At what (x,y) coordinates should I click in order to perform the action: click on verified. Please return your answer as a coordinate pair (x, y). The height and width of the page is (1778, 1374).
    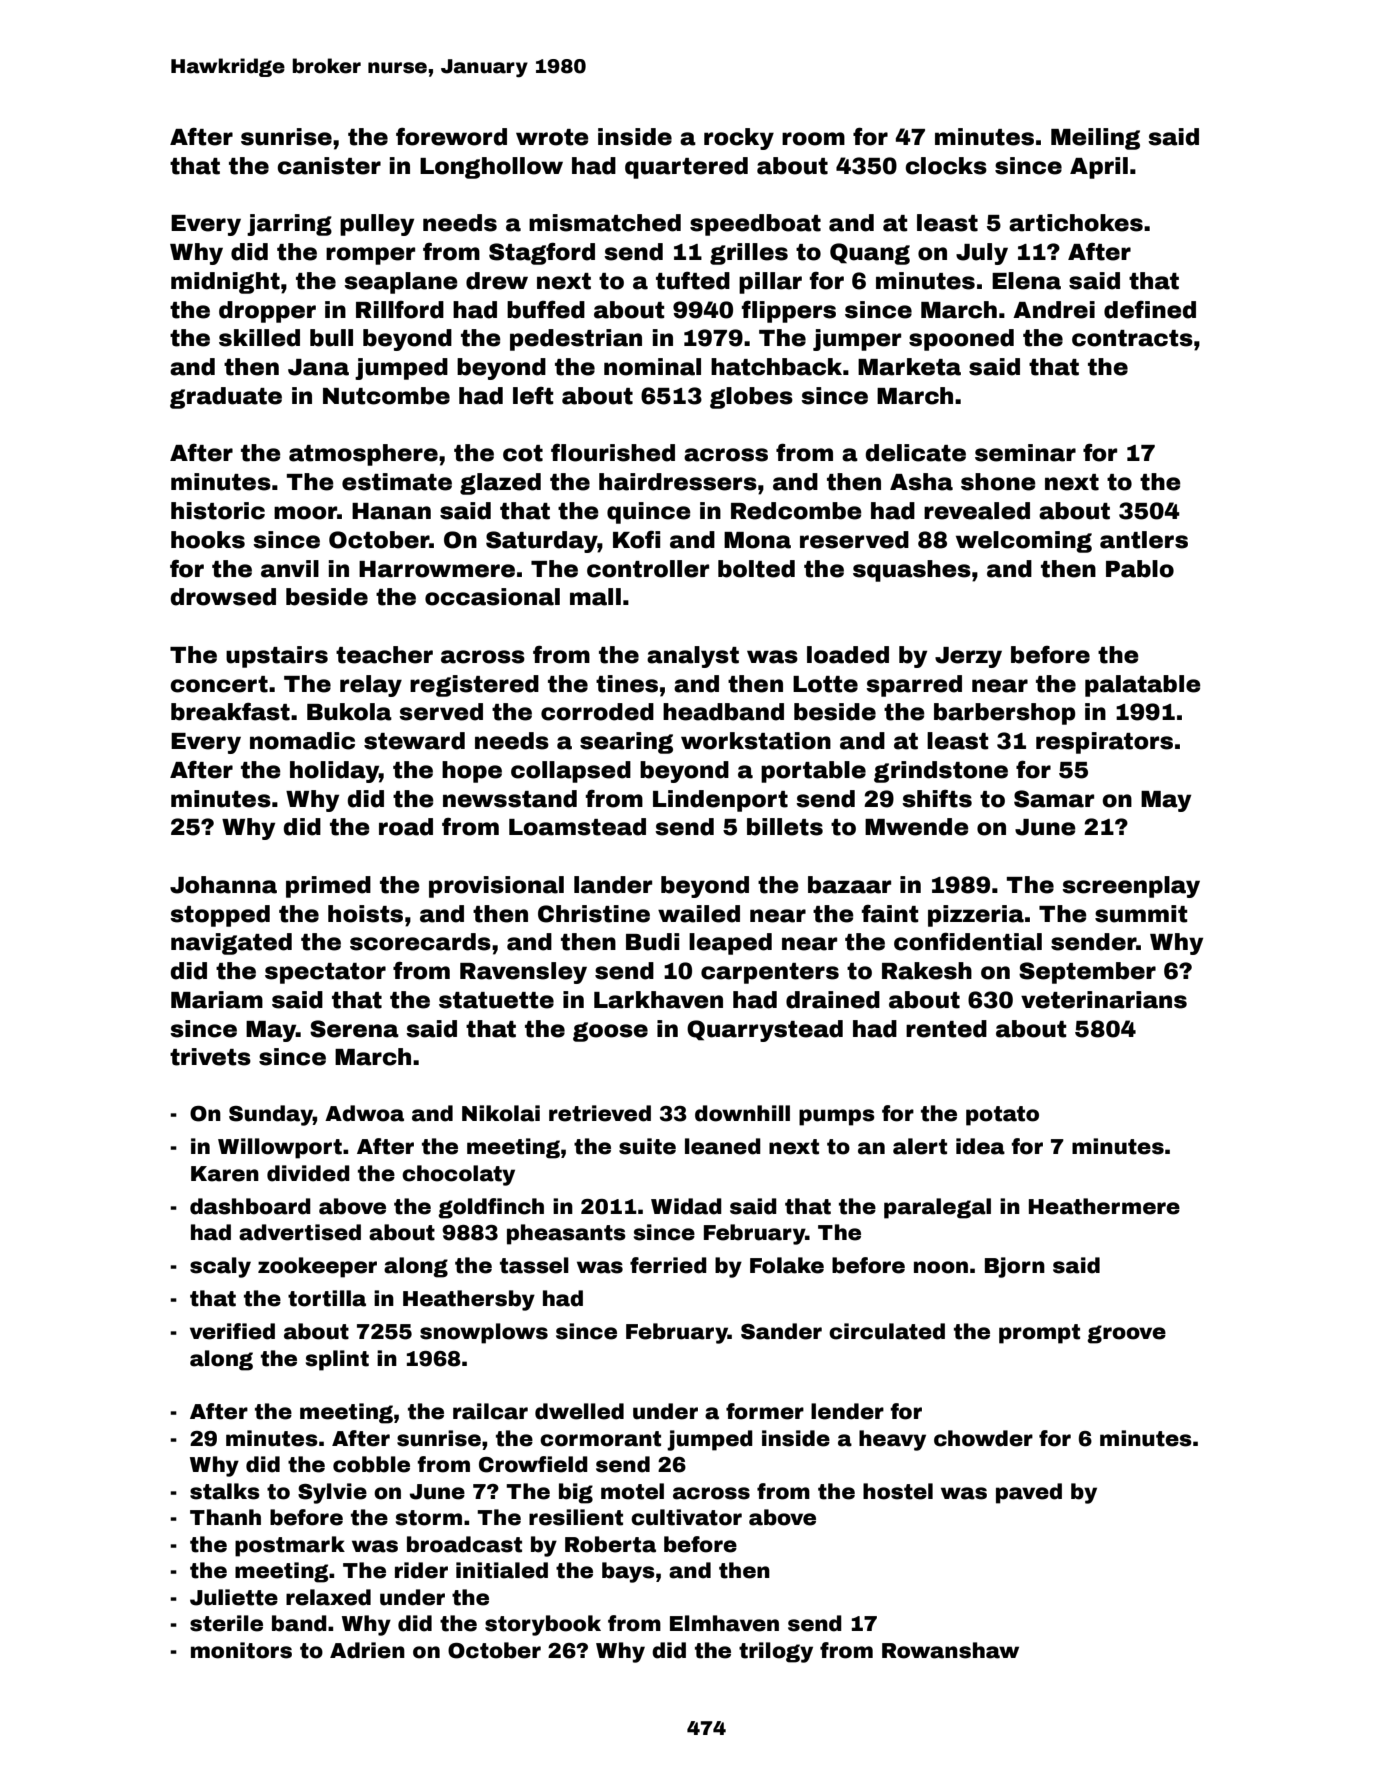
    Looking at the image, I should click on (232, 1331).
